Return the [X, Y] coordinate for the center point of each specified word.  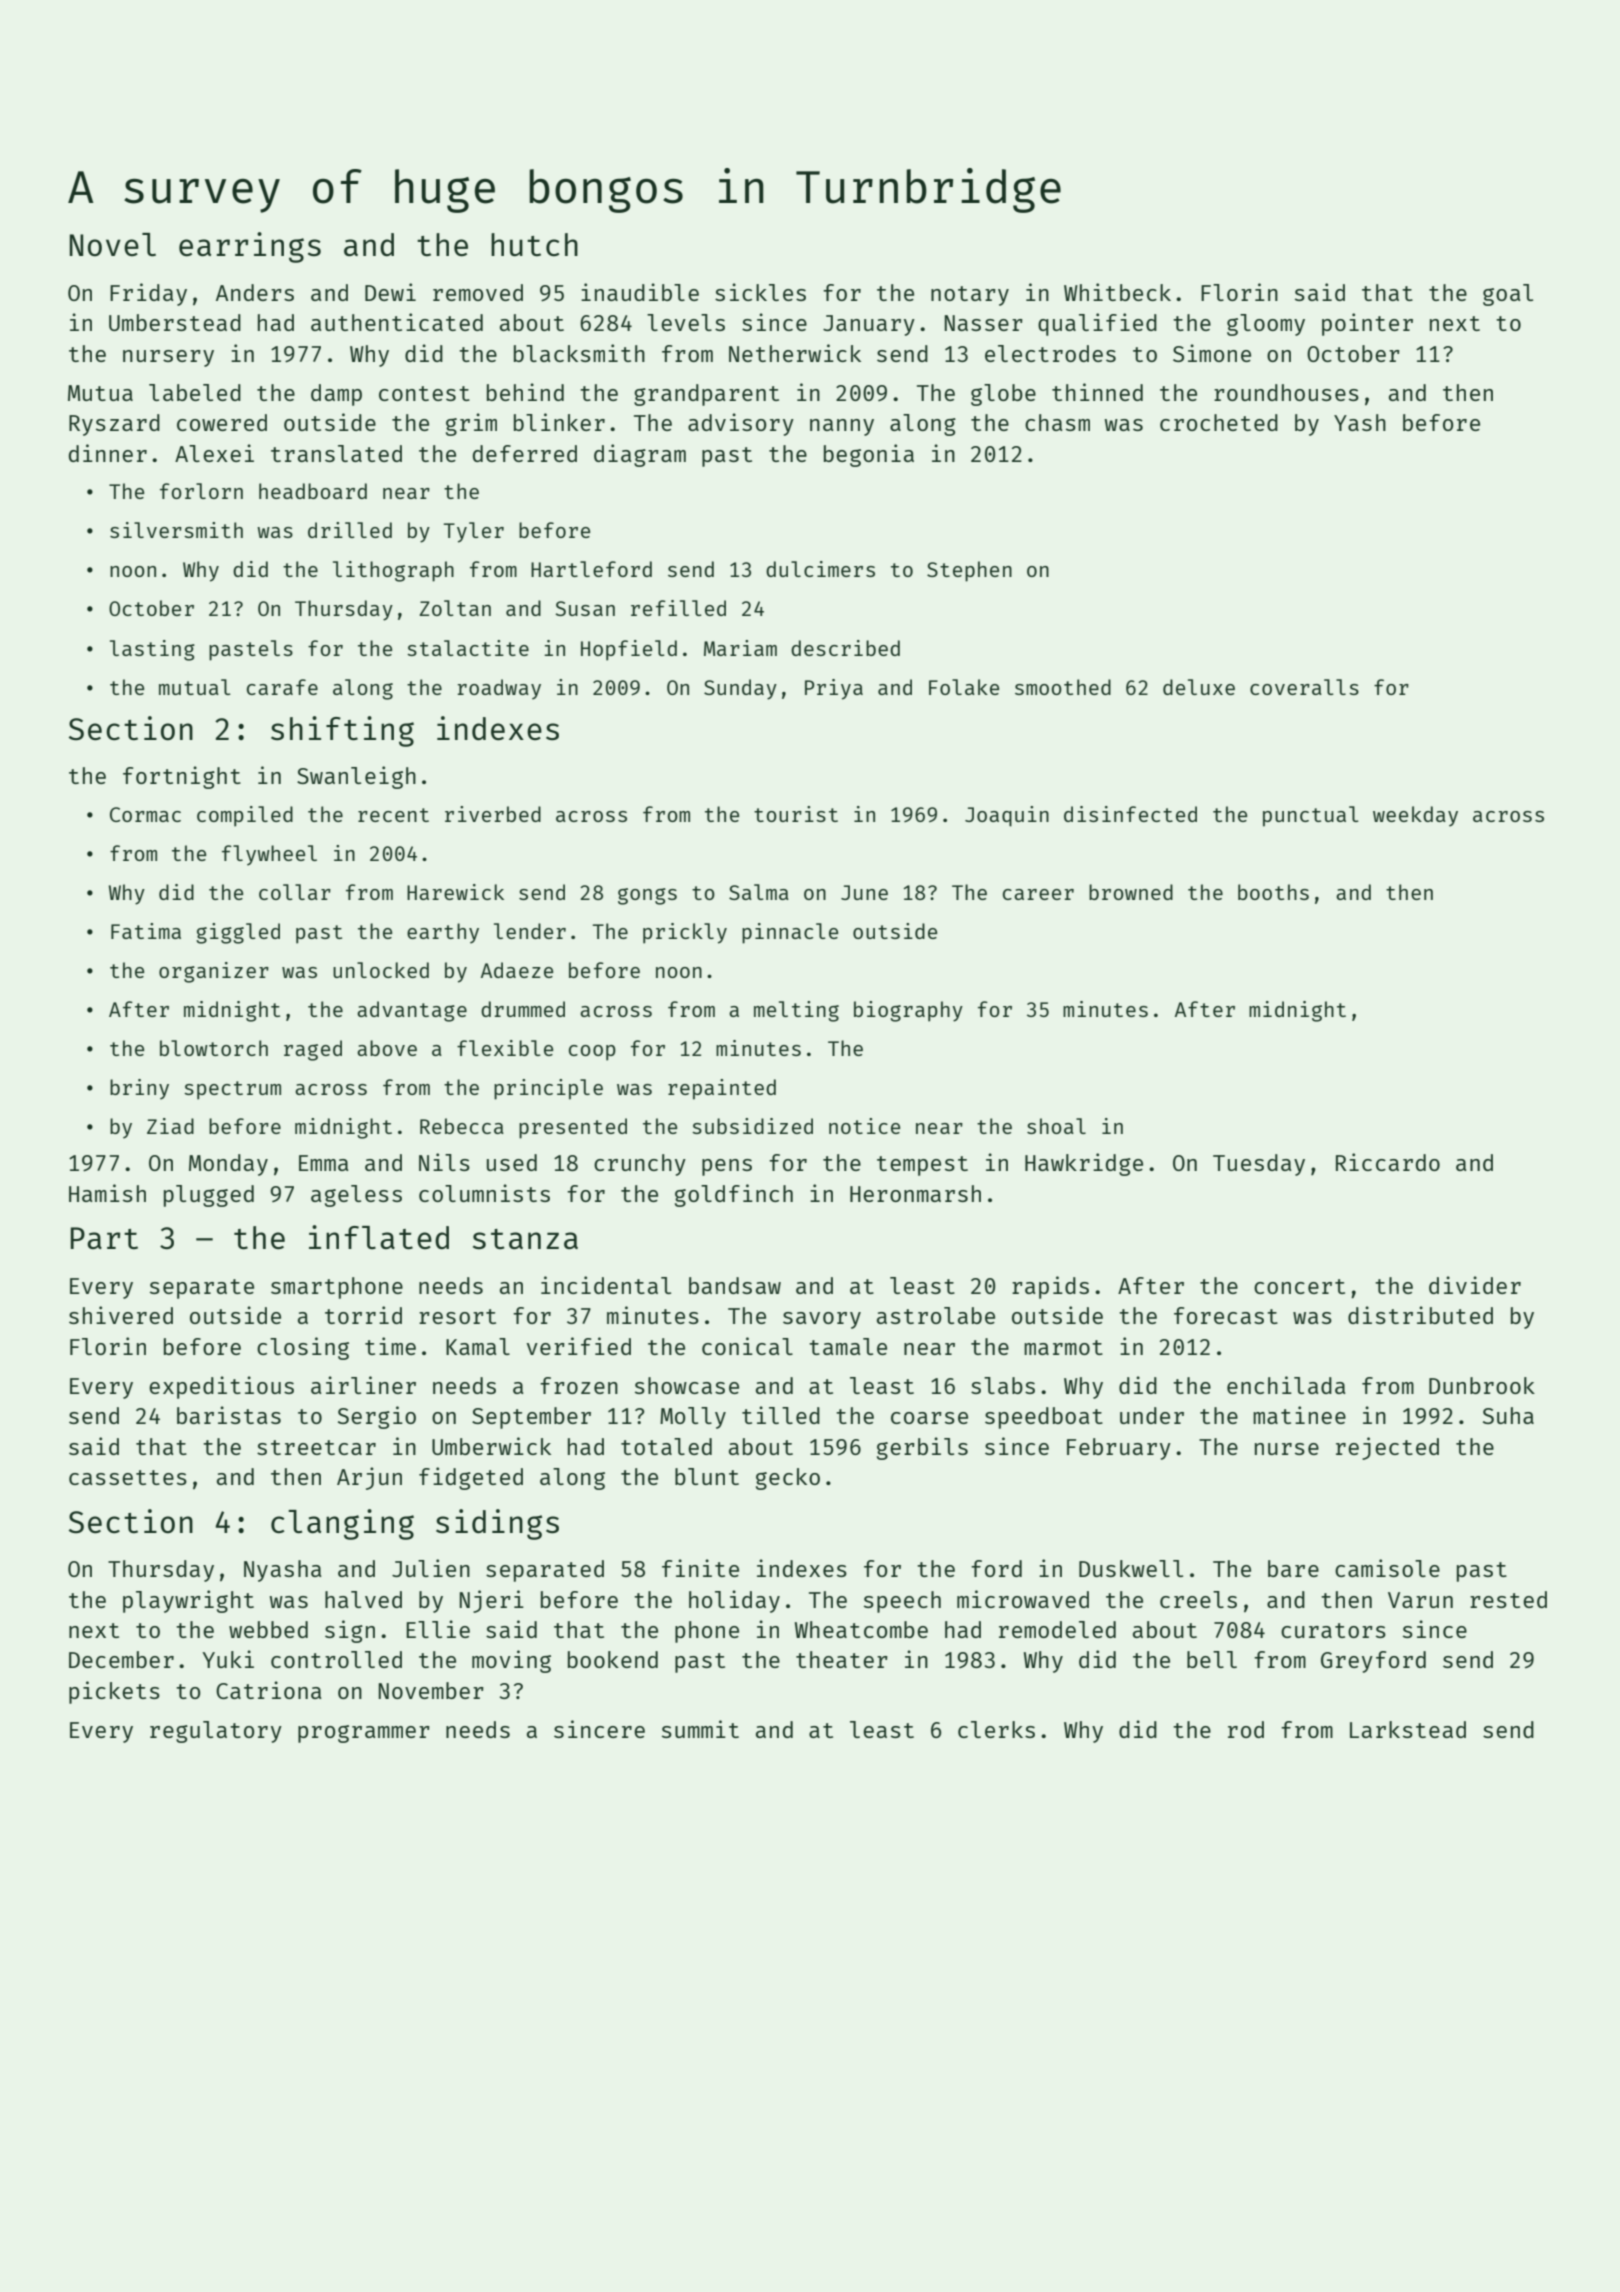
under [1152, 1415]
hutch [534, 244]
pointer [1367, 324]
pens [727, 1167]
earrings [250, 247]
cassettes [128, 1477]
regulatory [216, 1732]
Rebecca [462, 1126]
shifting [342, 731]
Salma [759, 892]
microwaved [1023, 1599]
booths [1273, 892]
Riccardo [1388, 1162]
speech [902, 1602]
